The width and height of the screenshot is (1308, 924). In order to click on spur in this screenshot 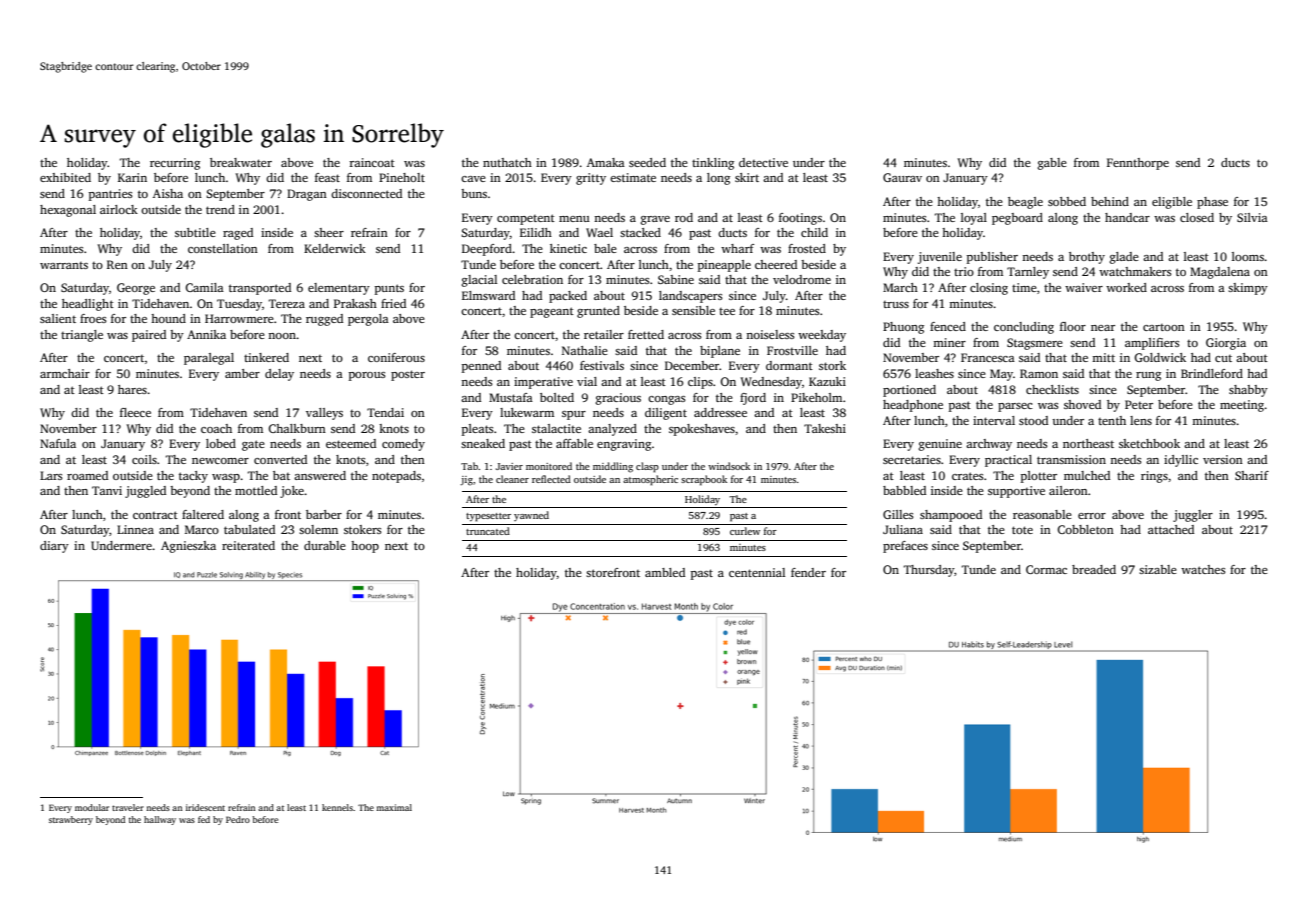, I will do `click(574, 415)`.
